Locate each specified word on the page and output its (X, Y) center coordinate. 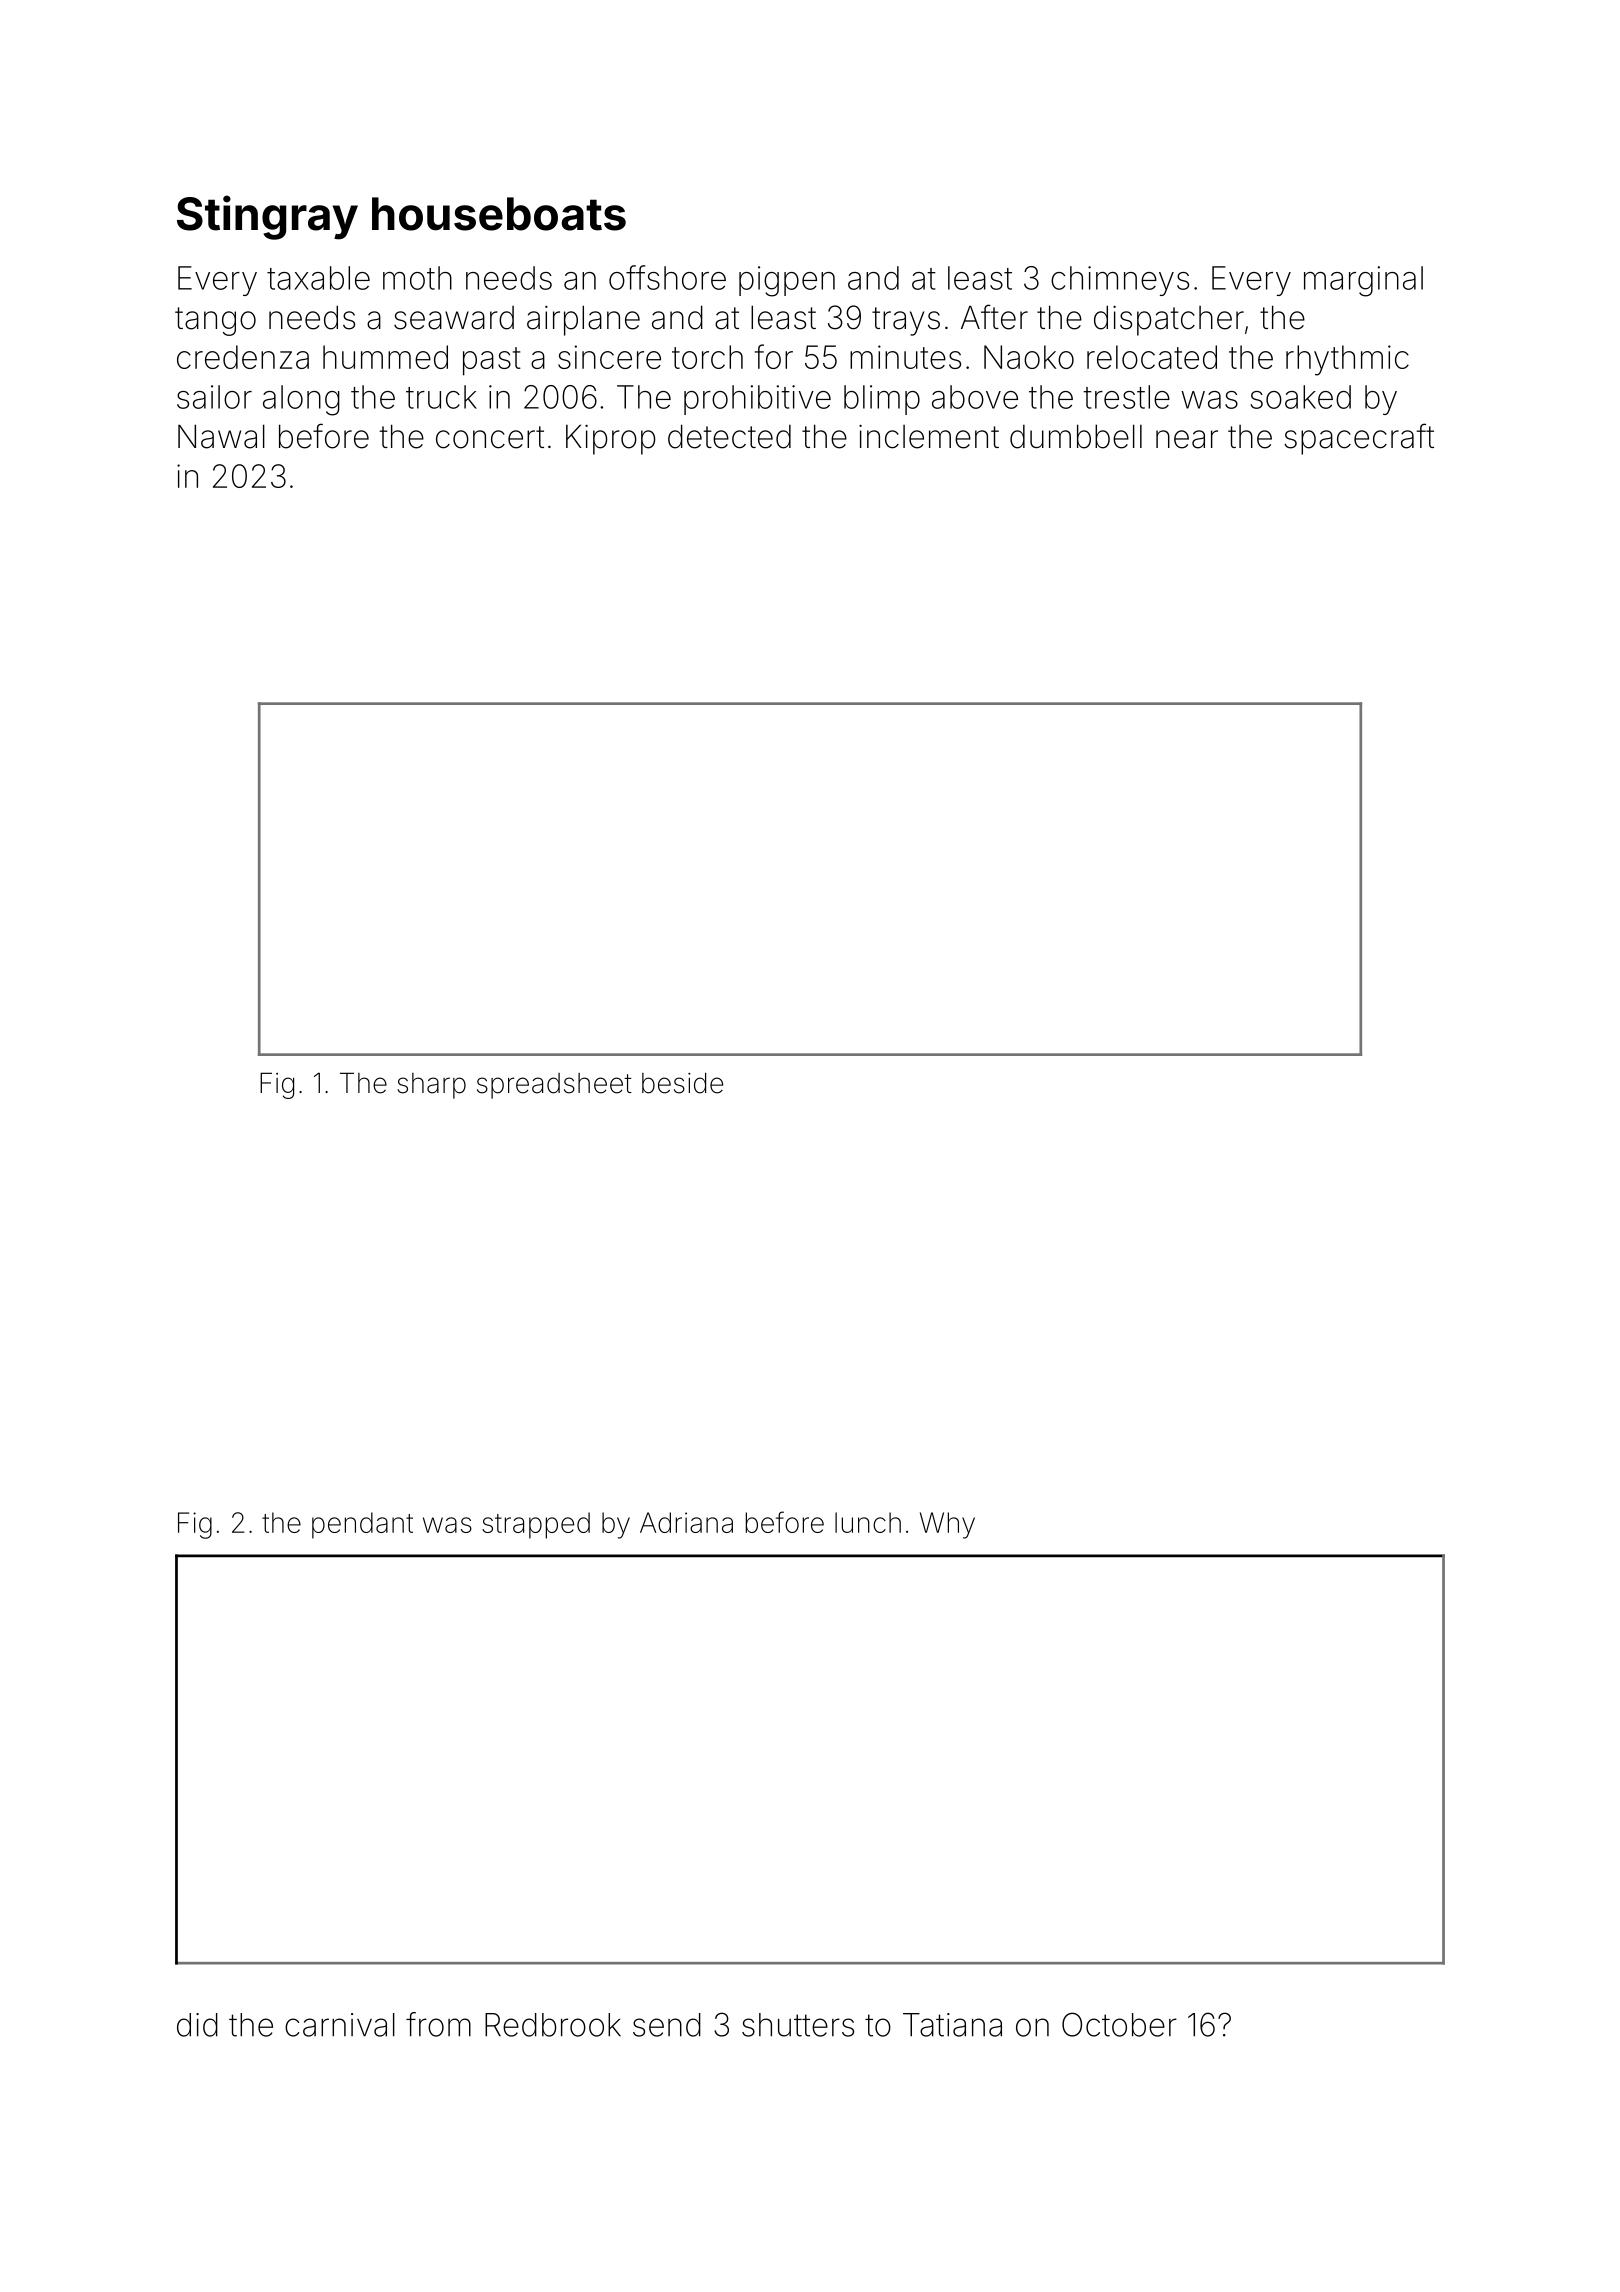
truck (441, 397)
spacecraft (1359, 439)
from (438, 2024)
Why (947, 1525)
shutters (798, 2025)
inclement (929, 437)
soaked (1300, 397)
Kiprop (611, 439)
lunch (868, 1522)
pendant (362, 1525)
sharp (431, 1086)
